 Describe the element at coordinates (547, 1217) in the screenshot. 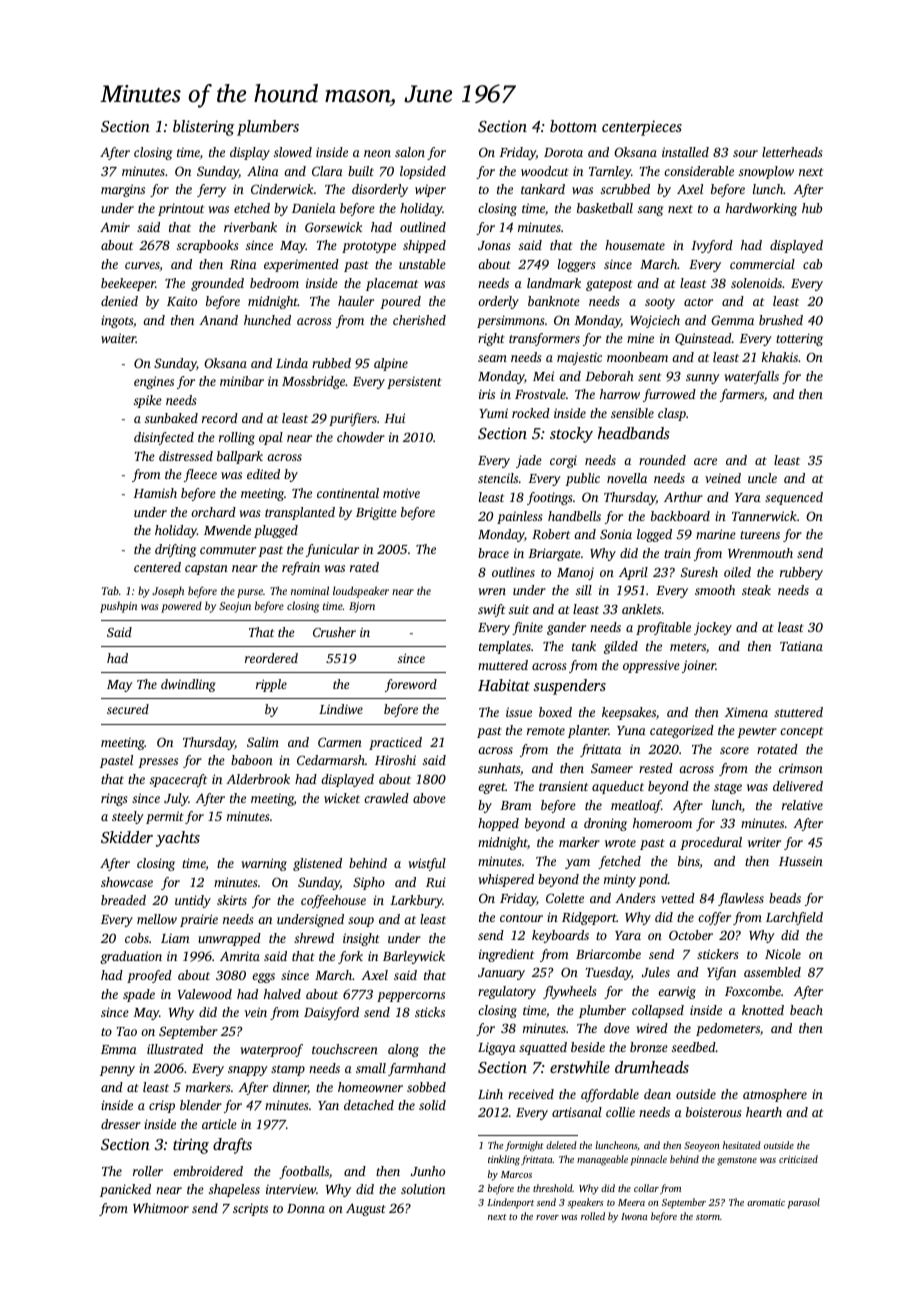

I see `rover` at that location.
